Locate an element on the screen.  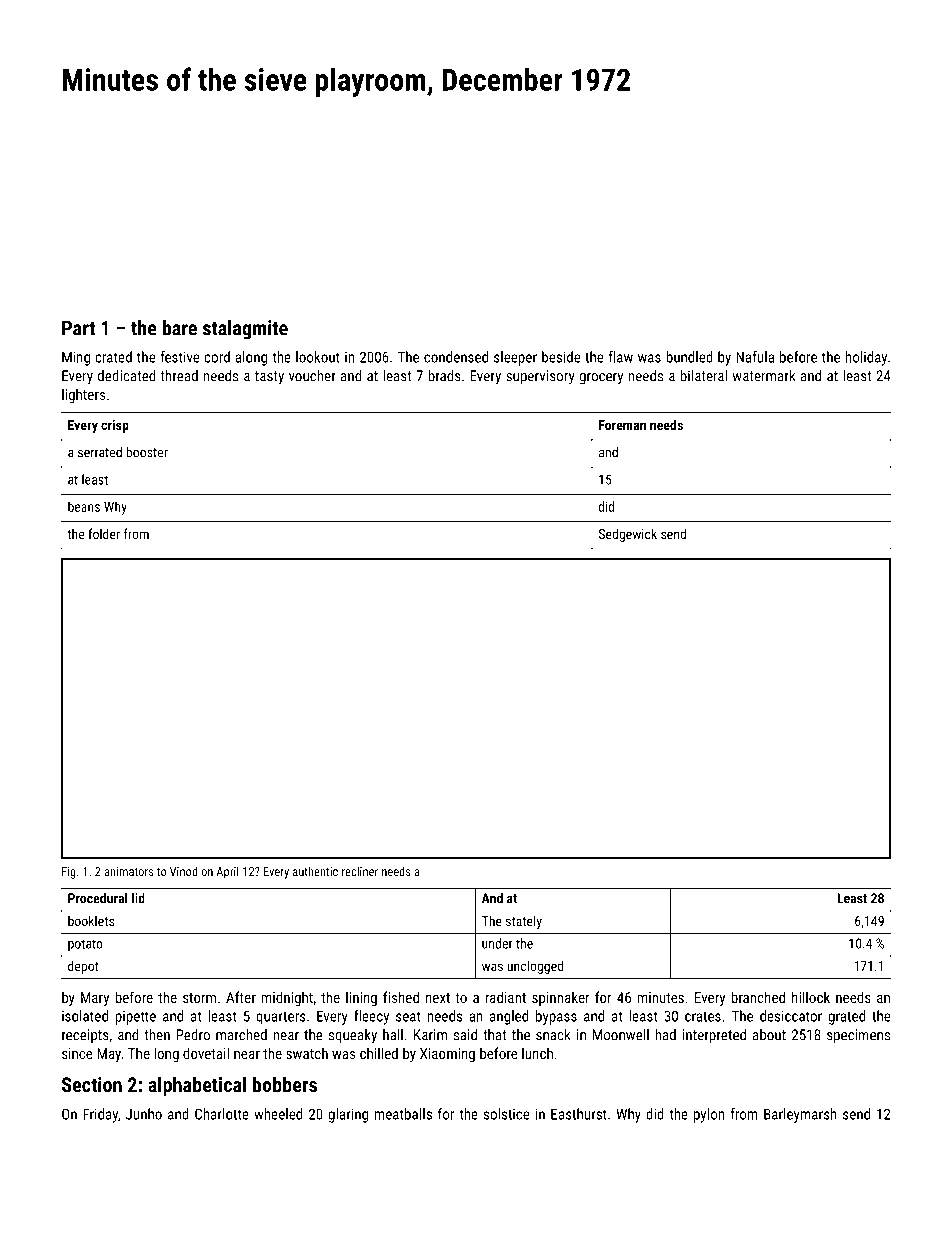
Sedgewick is located at coordinates (628, 535).
